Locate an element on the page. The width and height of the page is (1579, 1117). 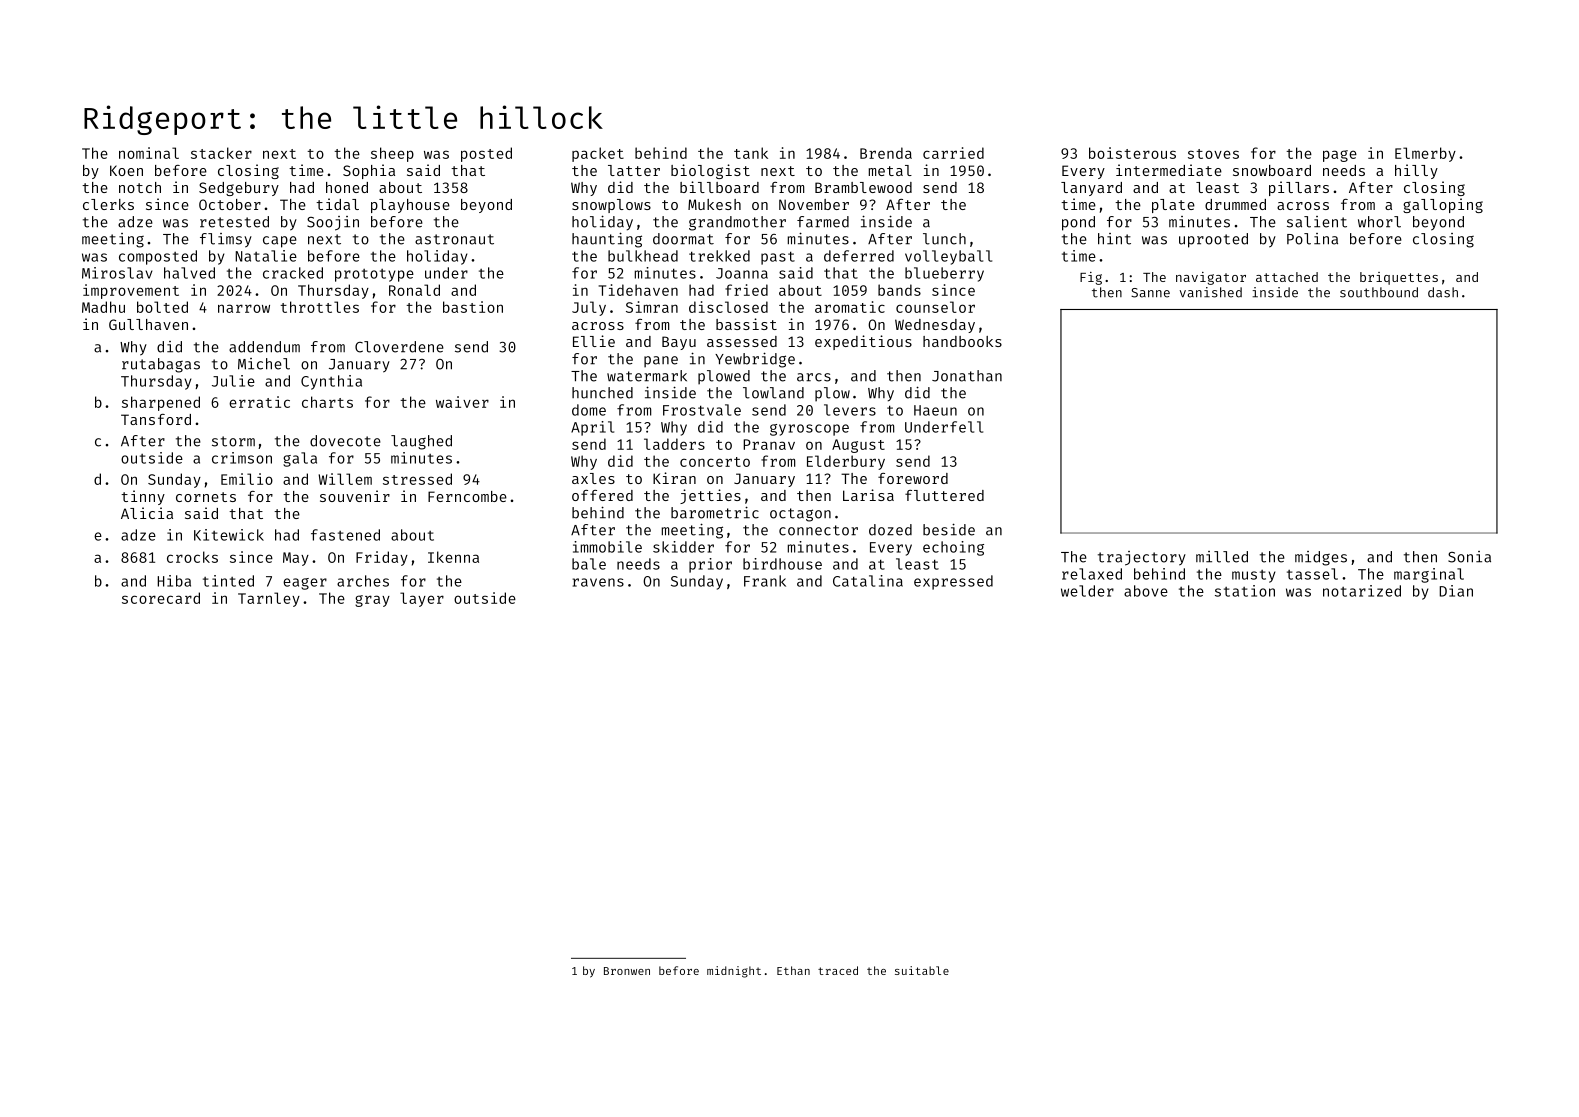
Bronwen is located at coordinates (627, 971).
